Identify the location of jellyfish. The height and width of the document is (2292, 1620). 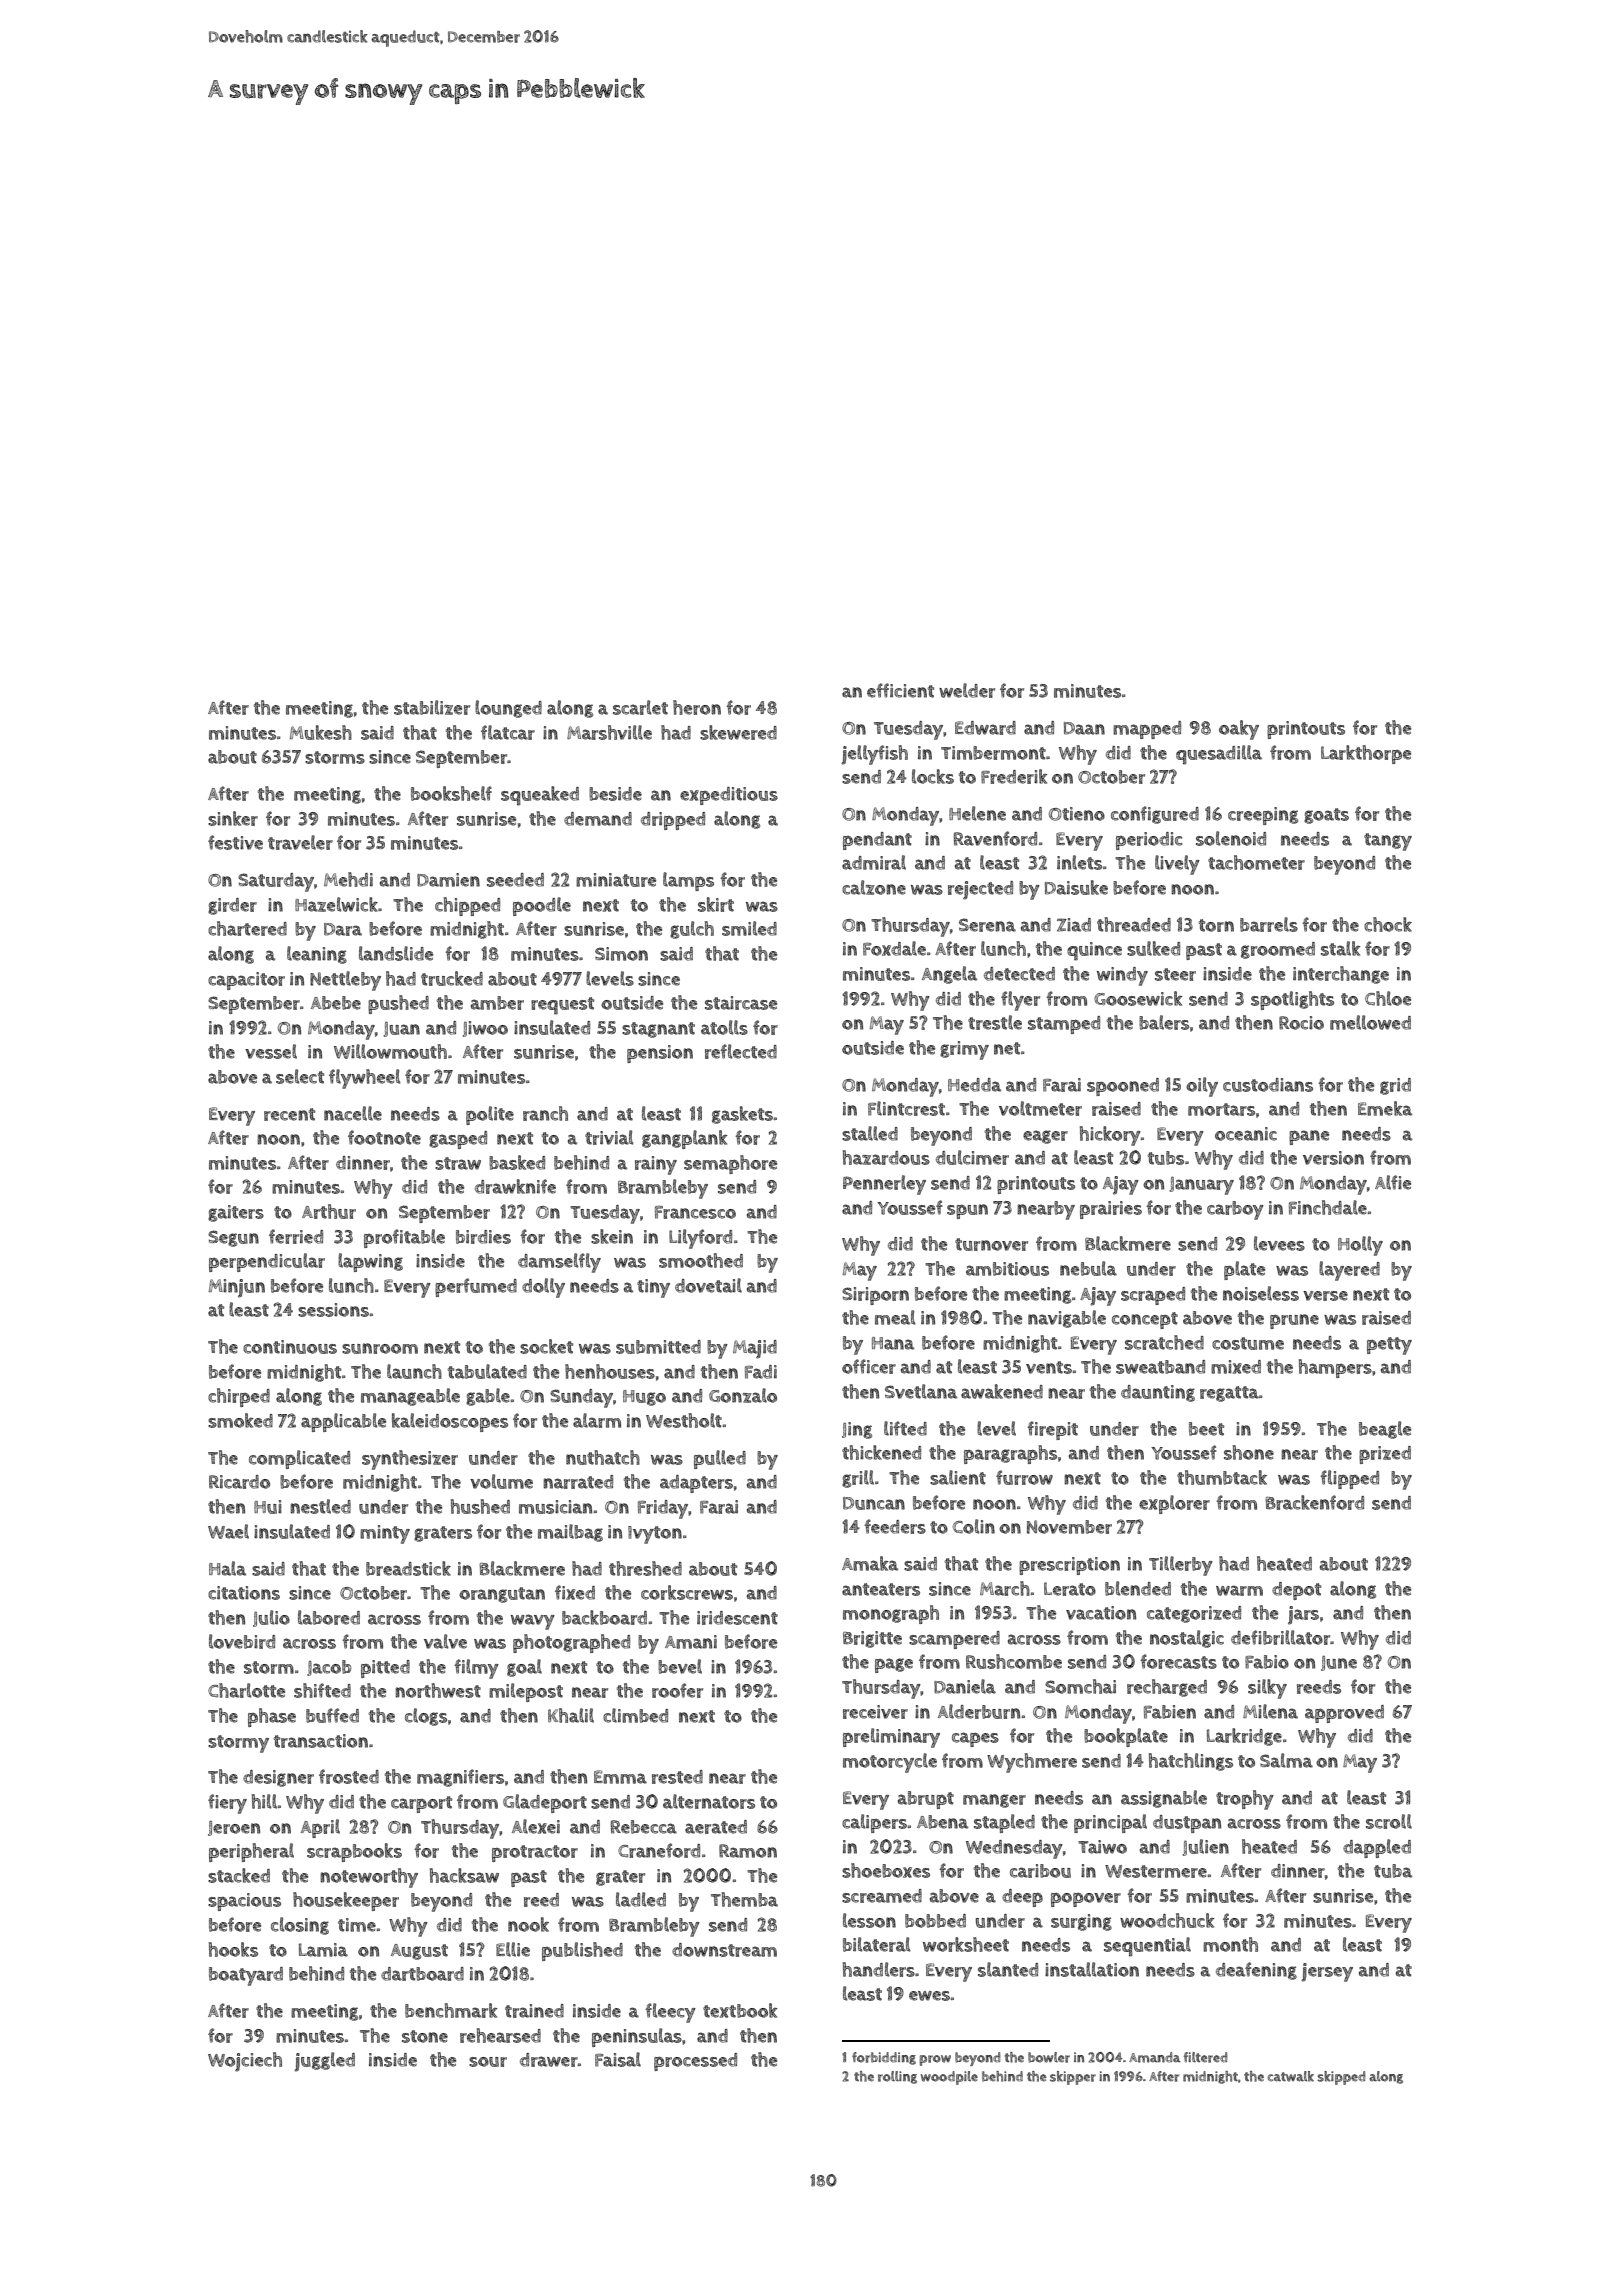
(874, 755).
